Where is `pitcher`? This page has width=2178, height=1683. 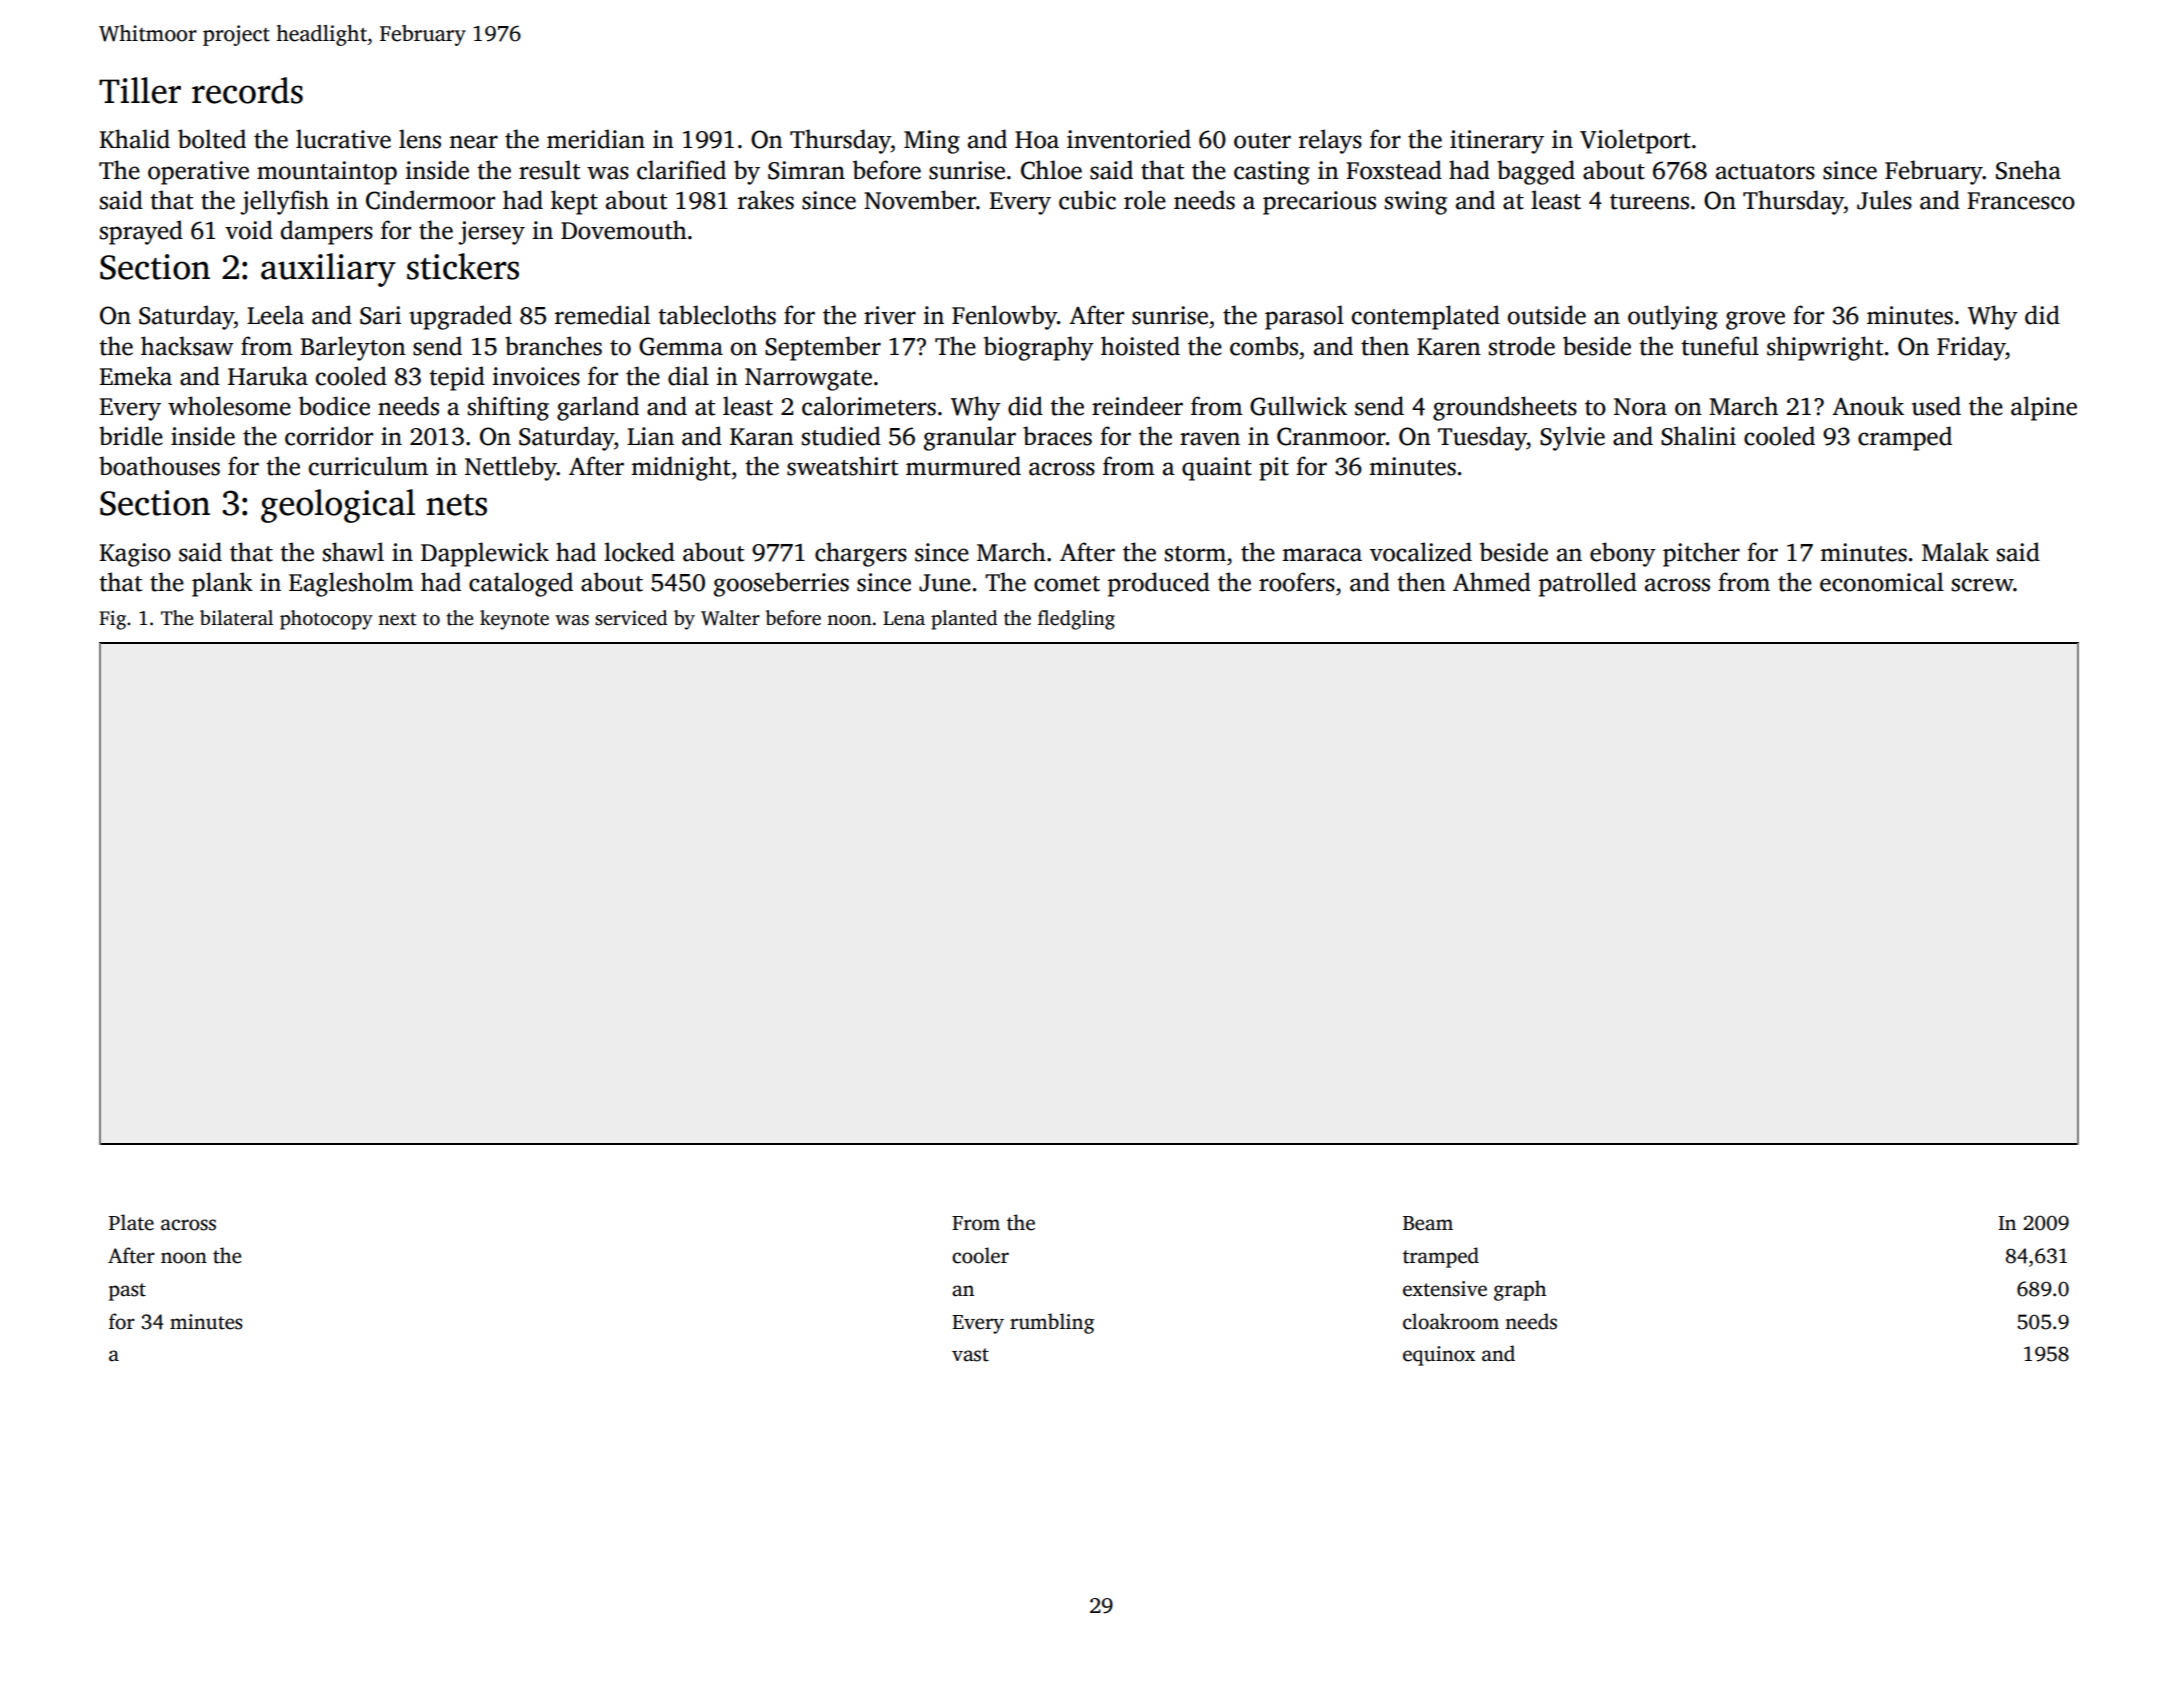
pitcher is located at coordinates (1701, 554).
